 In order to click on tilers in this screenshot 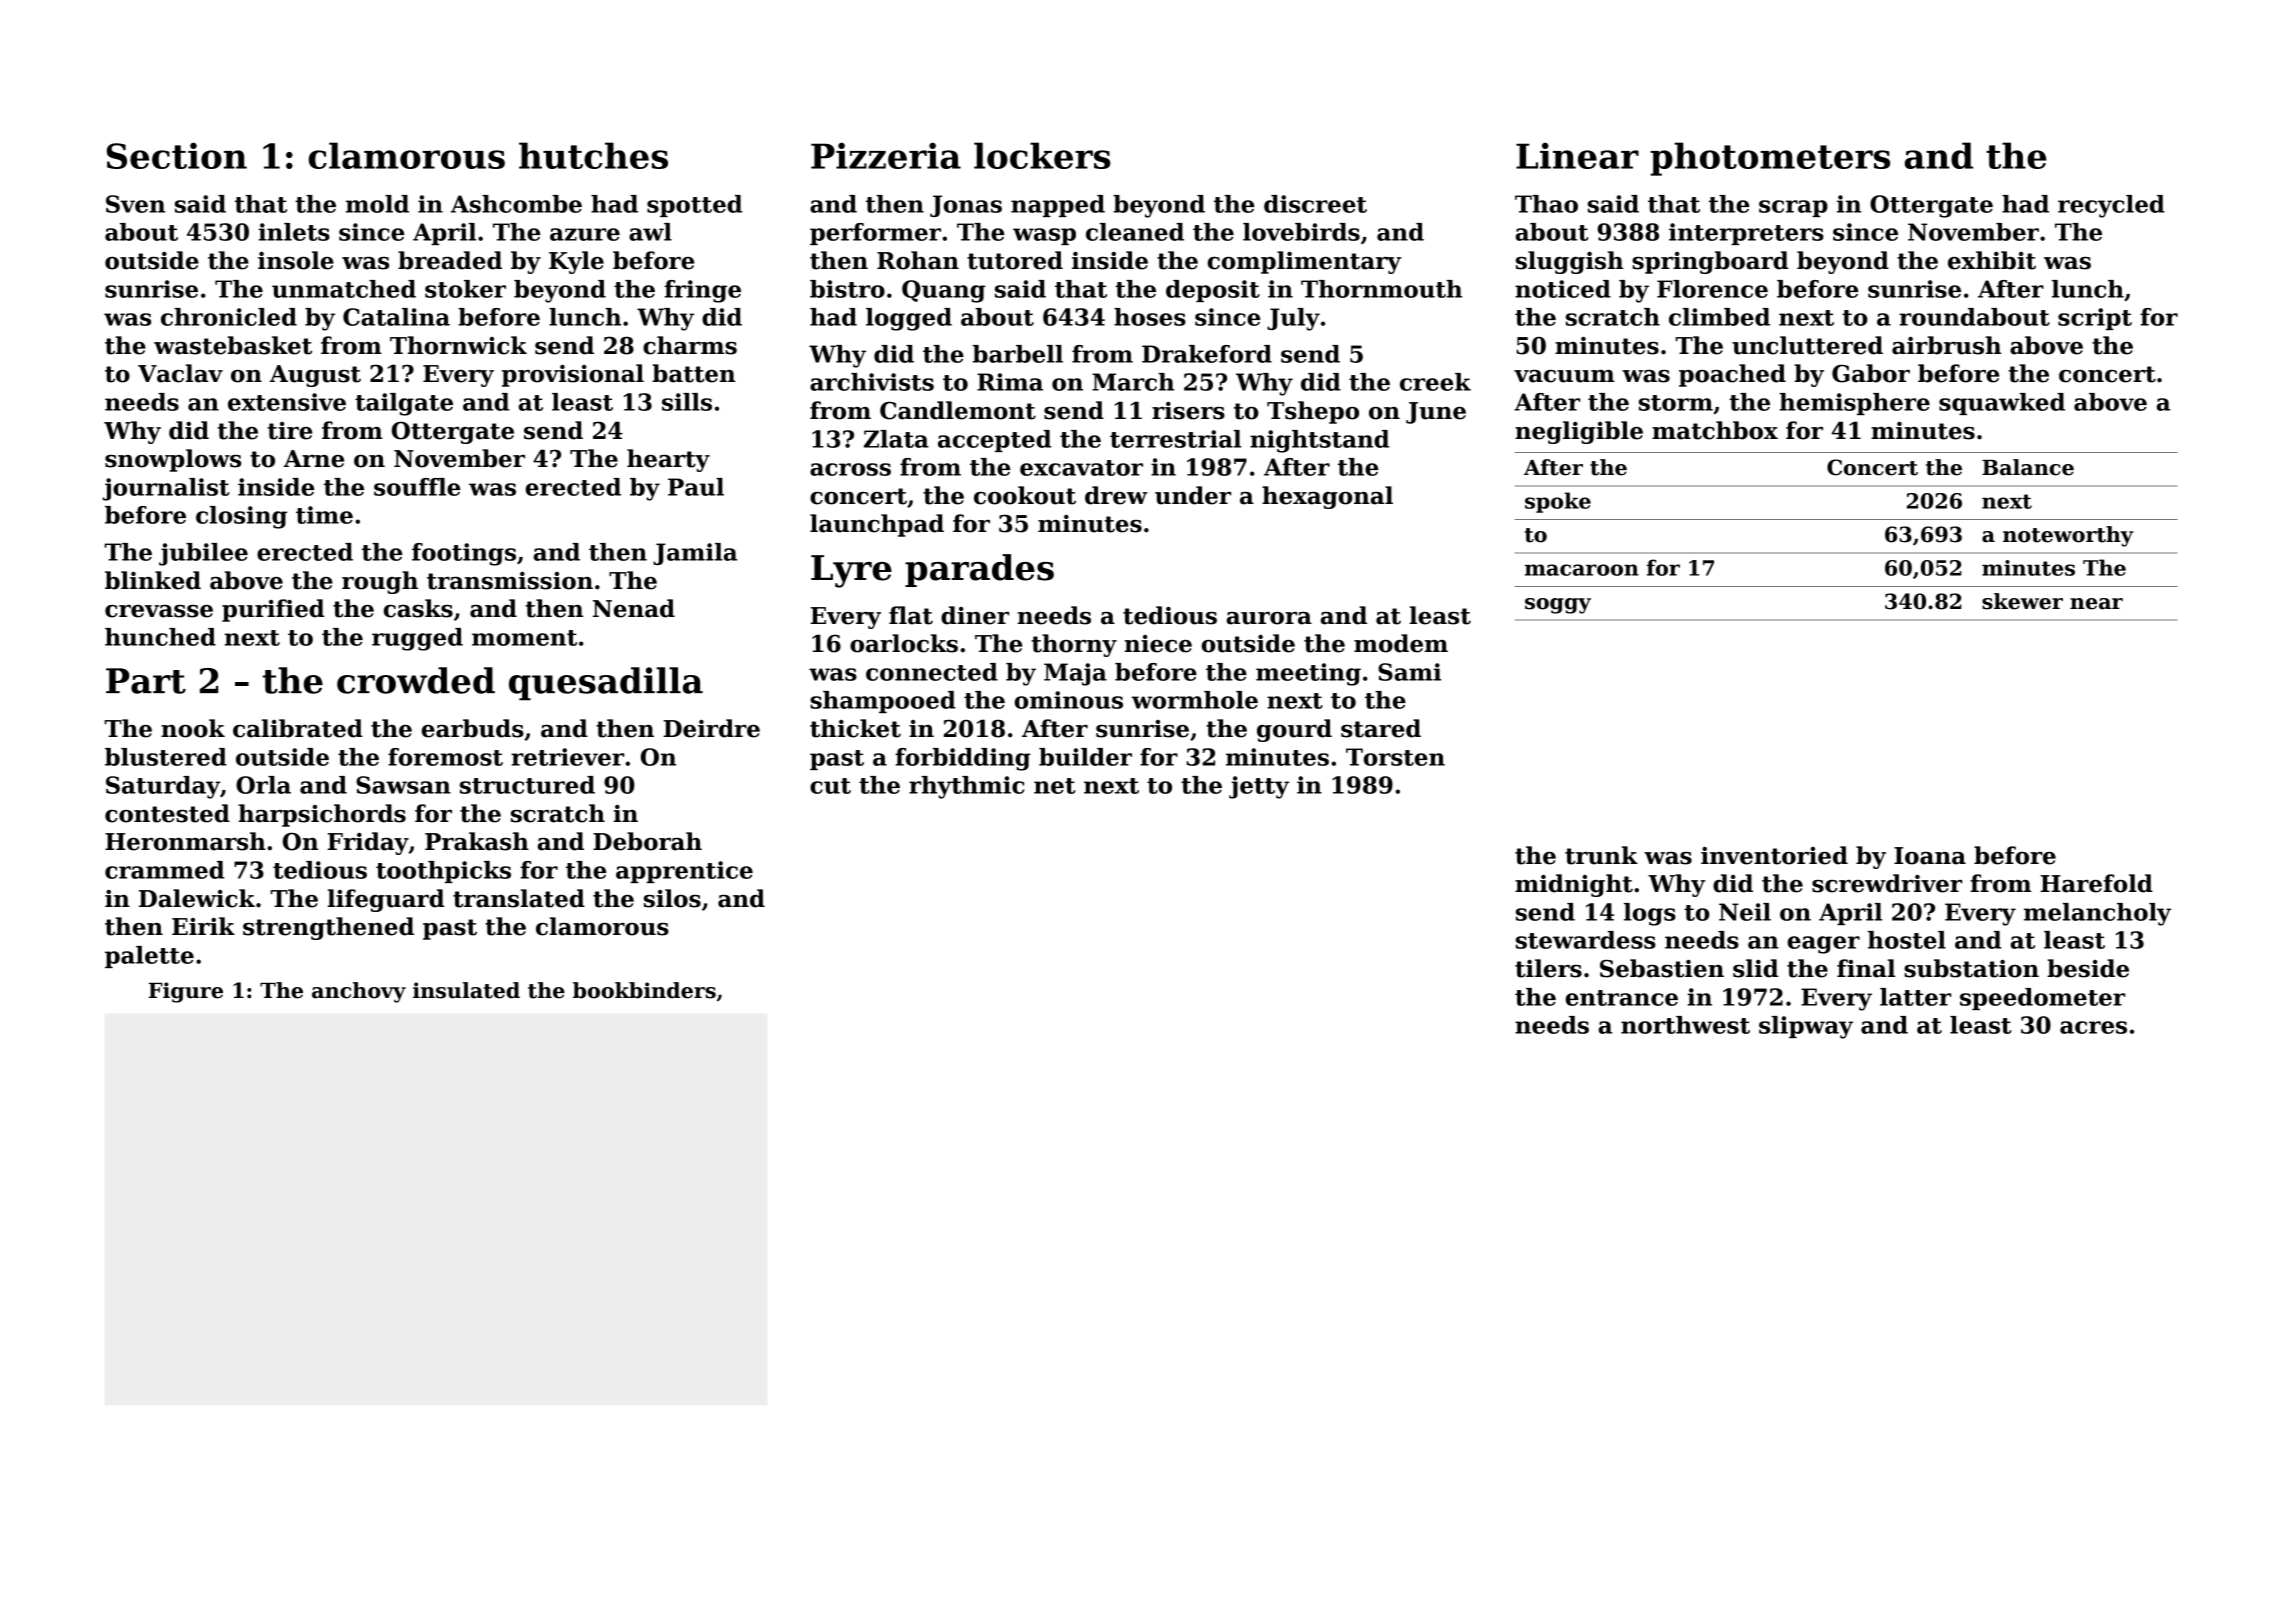, I will do `click(1548, 968)`.
